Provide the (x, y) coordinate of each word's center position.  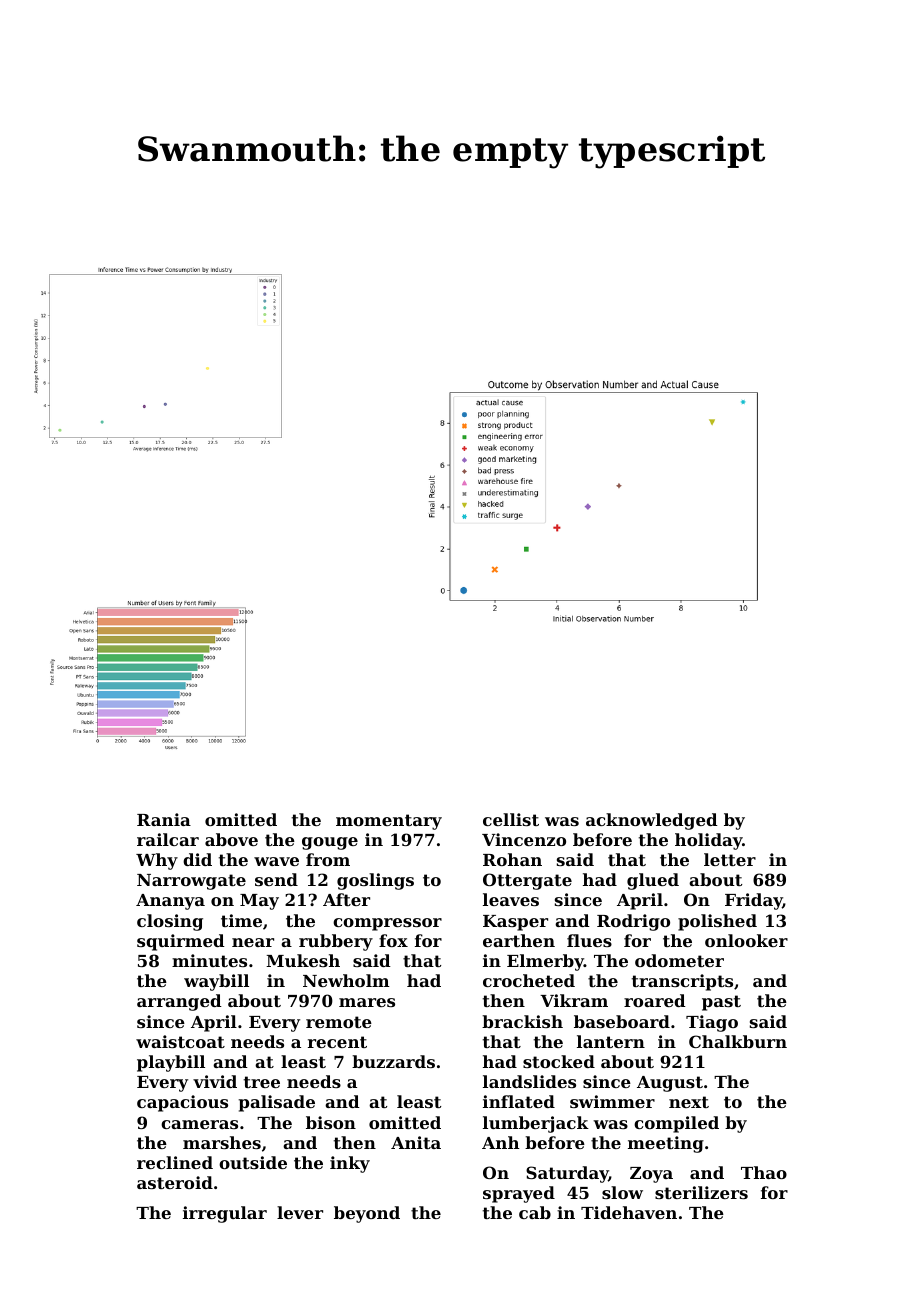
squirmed (181, 942)
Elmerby (545, 962)
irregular (225, 1214)
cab (535, 1212)
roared (655, 1000)
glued (653, 881)
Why (157, 861)
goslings (375, 881)
